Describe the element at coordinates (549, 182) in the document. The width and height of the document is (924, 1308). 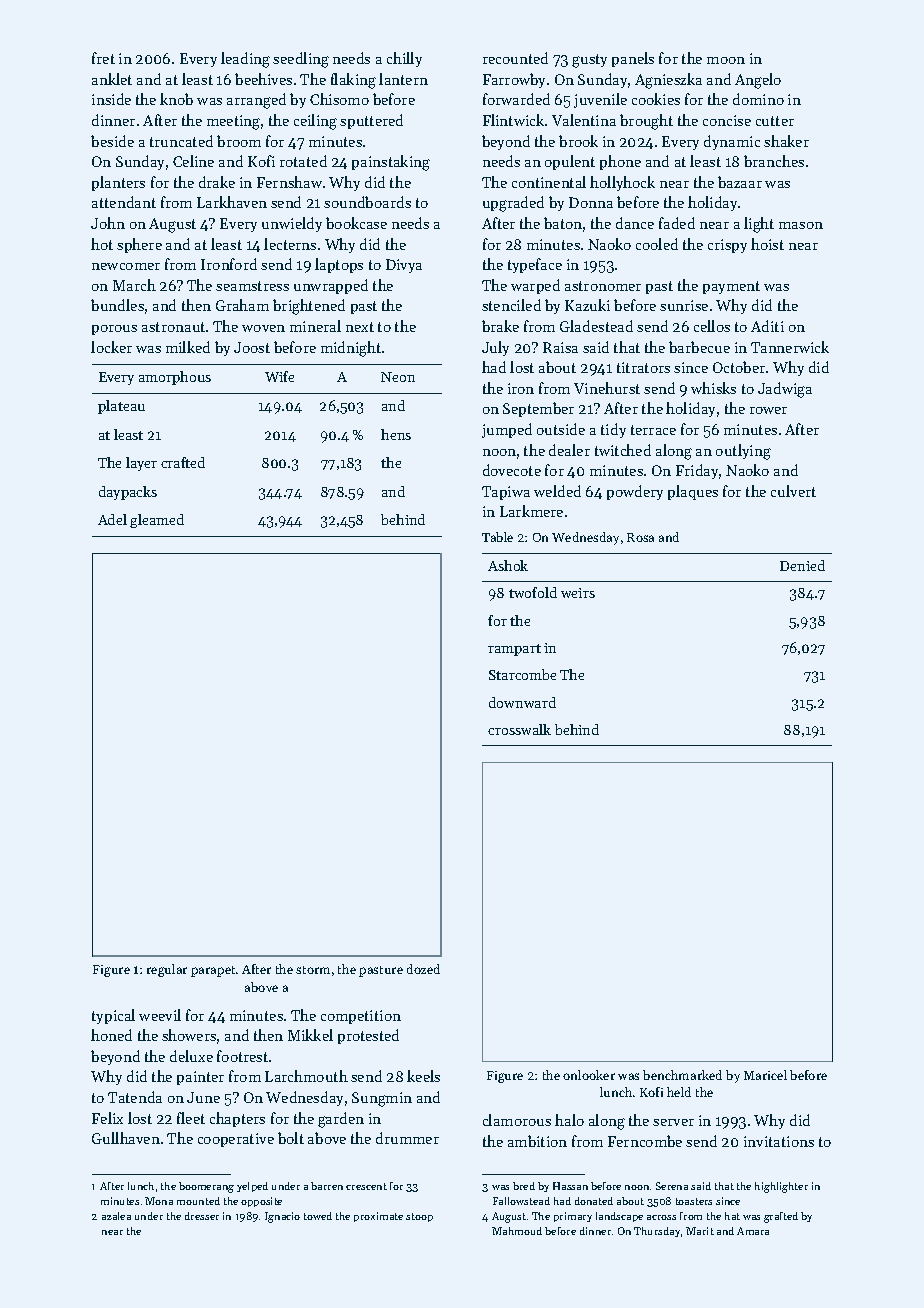
I see `continental` at that location.
